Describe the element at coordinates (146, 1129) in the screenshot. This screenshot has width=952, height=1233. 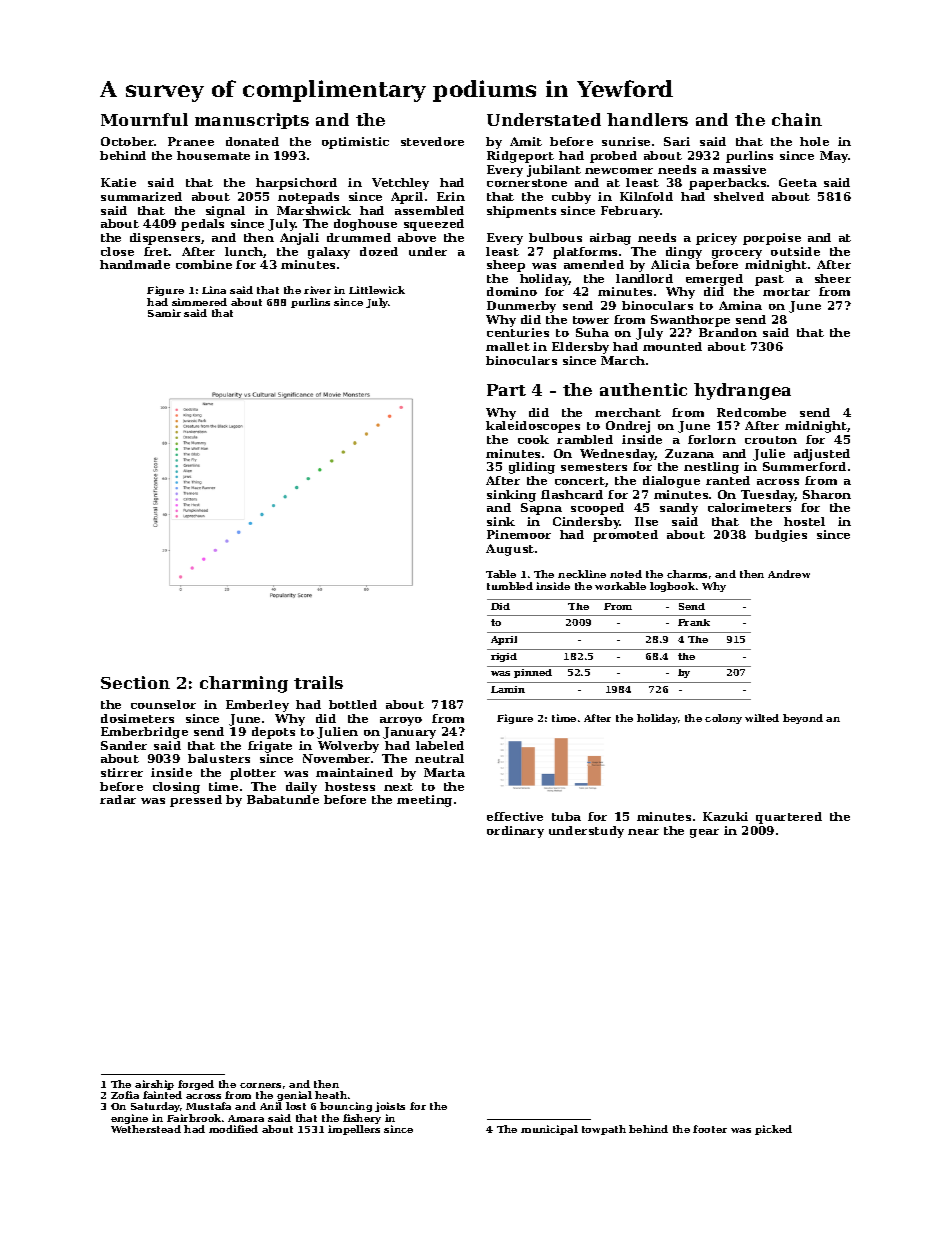
I see `Wetherstead` at that location.
